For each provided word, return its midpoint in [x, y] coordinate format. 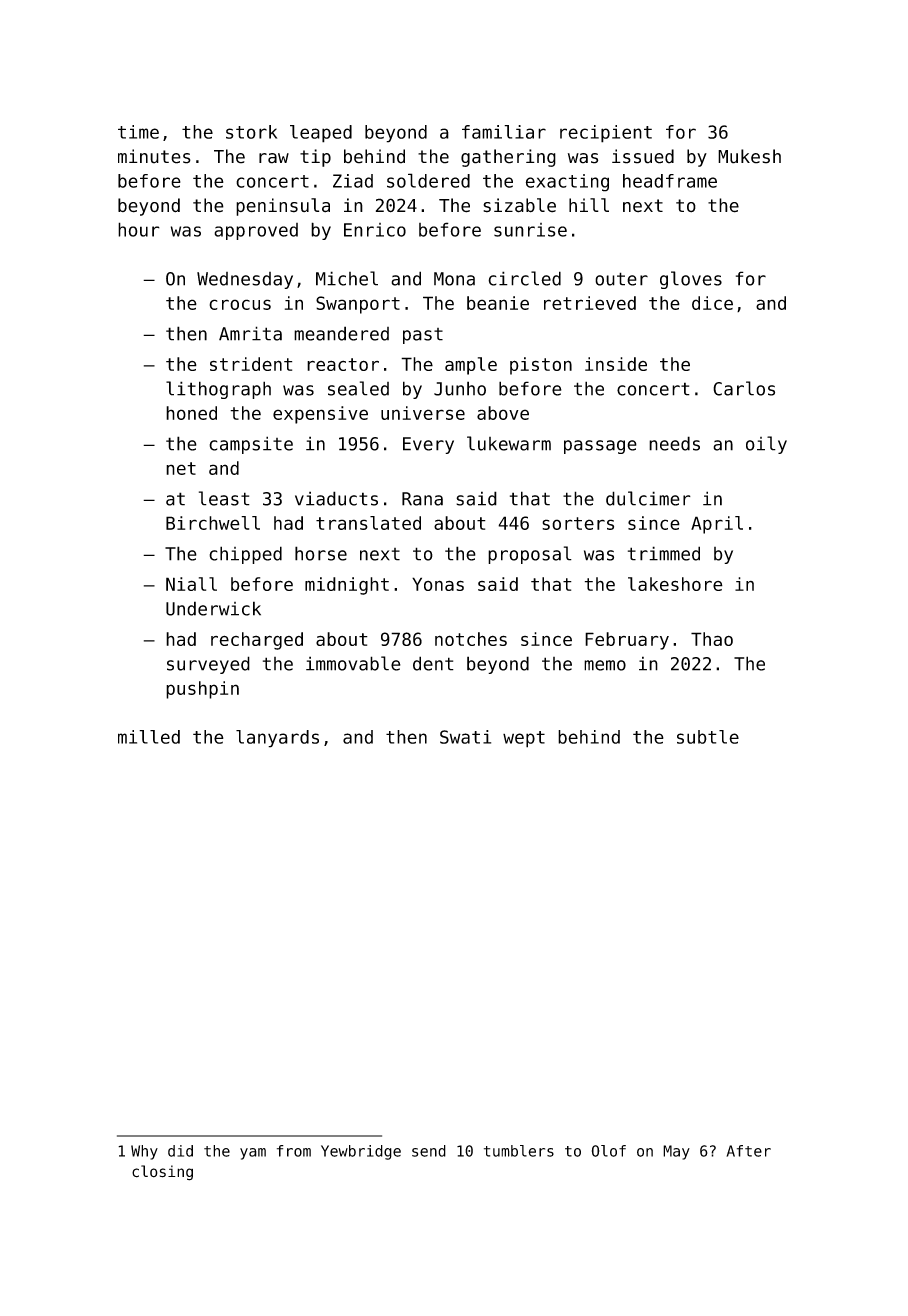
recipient [606, 134]
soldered [428, 180]
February [627, 641]
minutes [154, 156]
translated [368, 523]
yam [253, 1154]
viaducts [336, 498]
